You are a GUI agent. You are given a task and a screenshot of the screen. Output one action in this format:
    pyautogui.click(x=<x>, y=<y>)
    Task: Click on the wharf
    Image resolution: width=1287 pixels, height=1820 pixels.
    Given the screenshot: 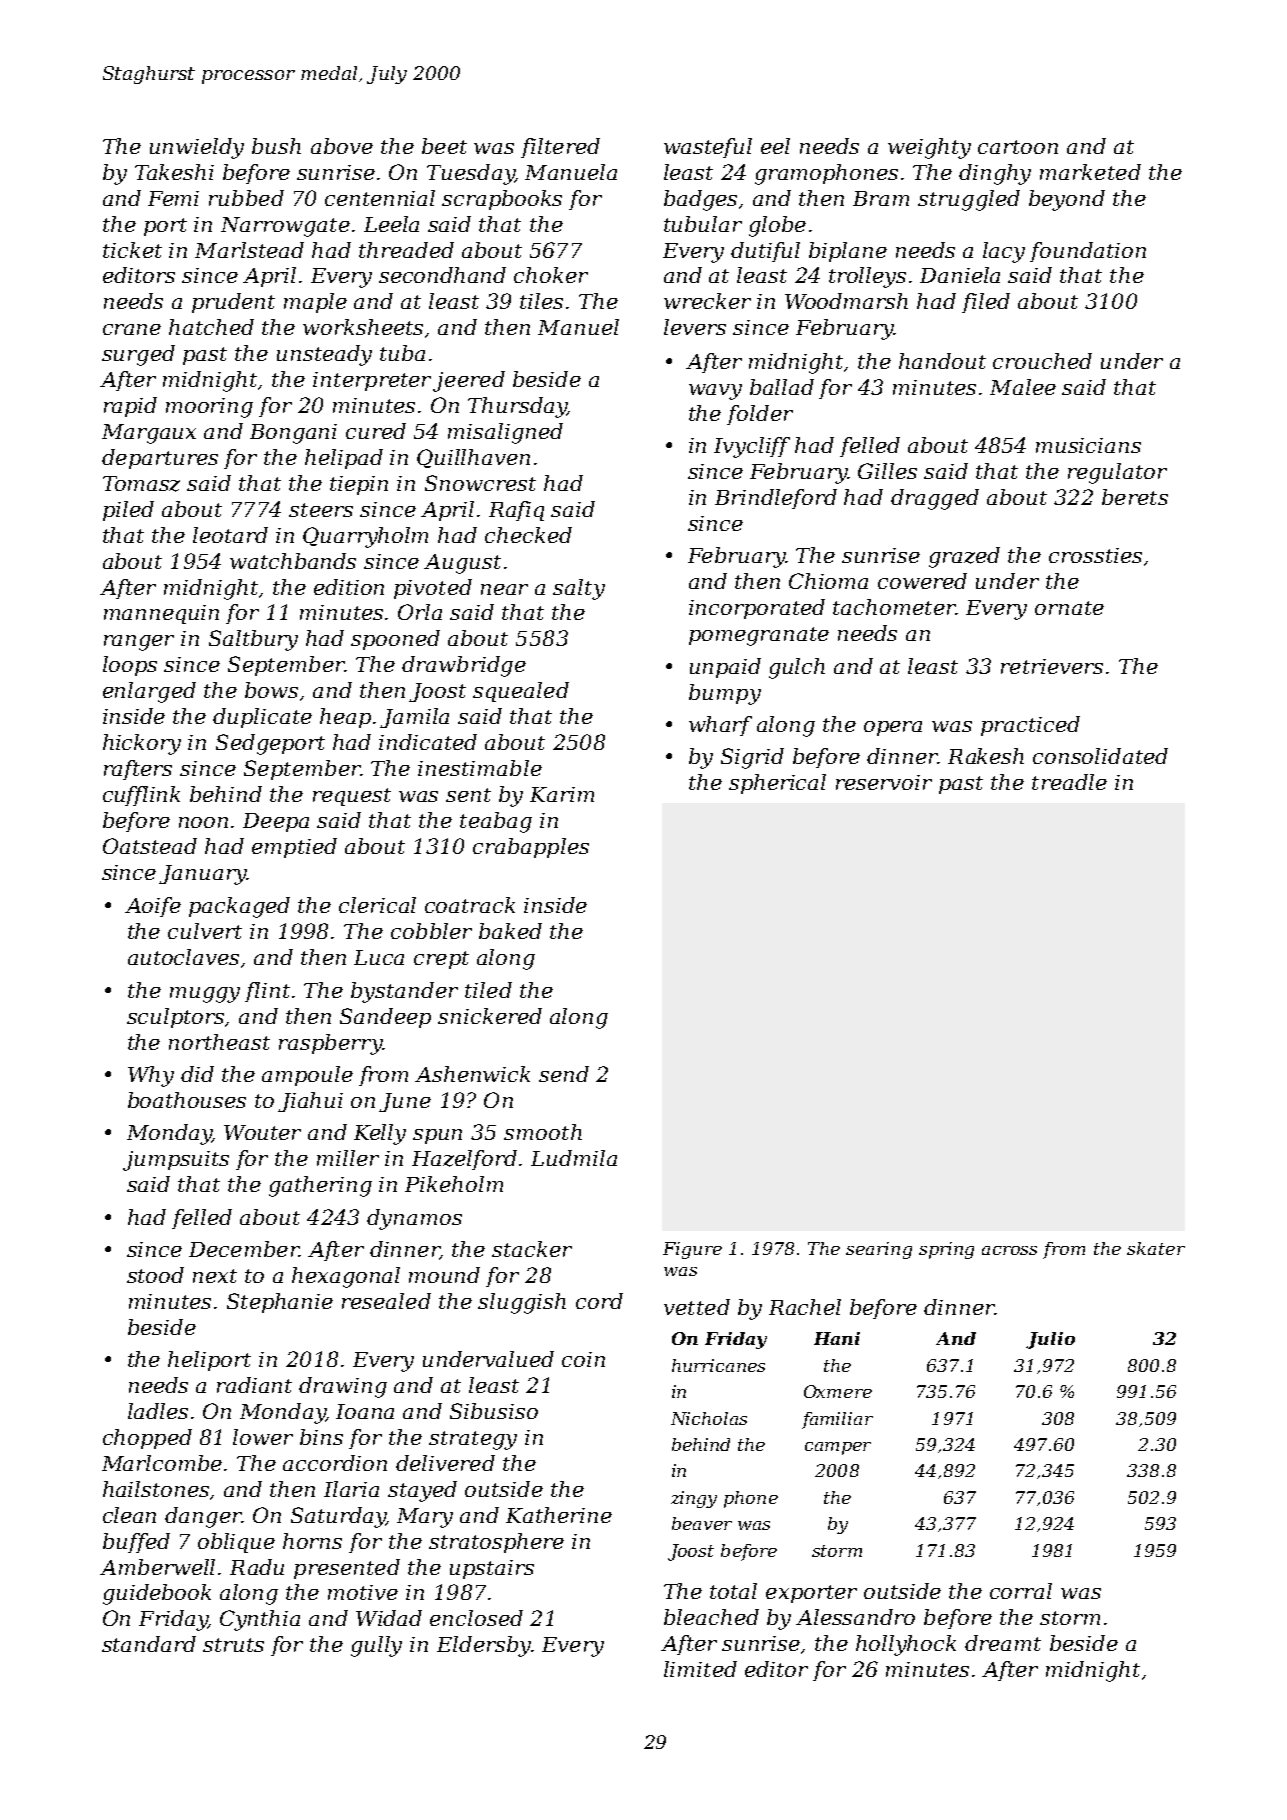 What is the action you would take?
    pyautogui.click(x=720, y=726)
